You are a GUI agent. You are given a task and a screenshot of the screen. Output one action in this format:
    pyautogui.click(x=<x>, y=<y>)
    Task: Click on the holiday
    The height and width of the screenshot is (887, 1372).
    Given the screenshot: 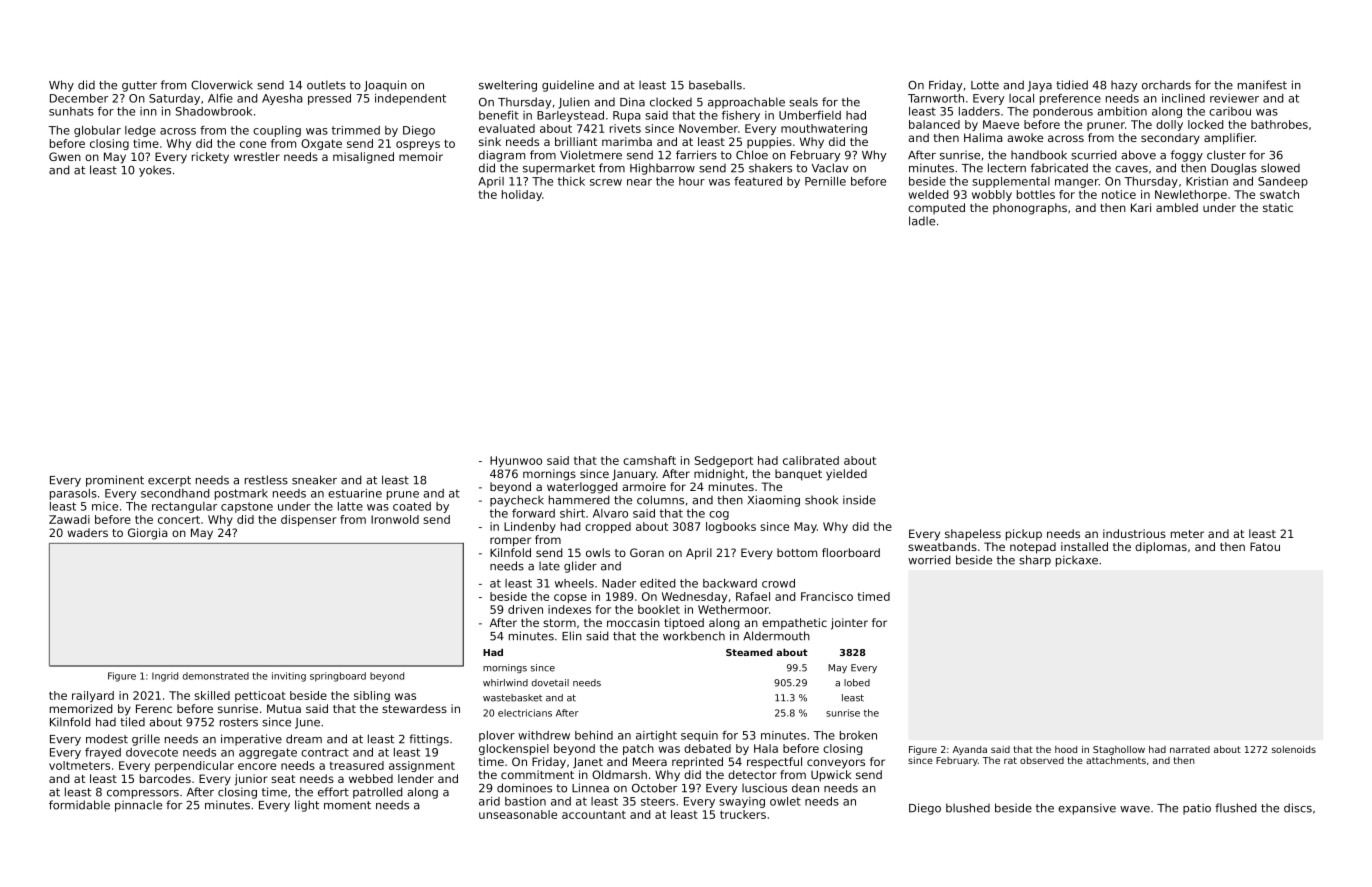 What is the action you would take?
    pyautogui.click(x=522, y=195)
